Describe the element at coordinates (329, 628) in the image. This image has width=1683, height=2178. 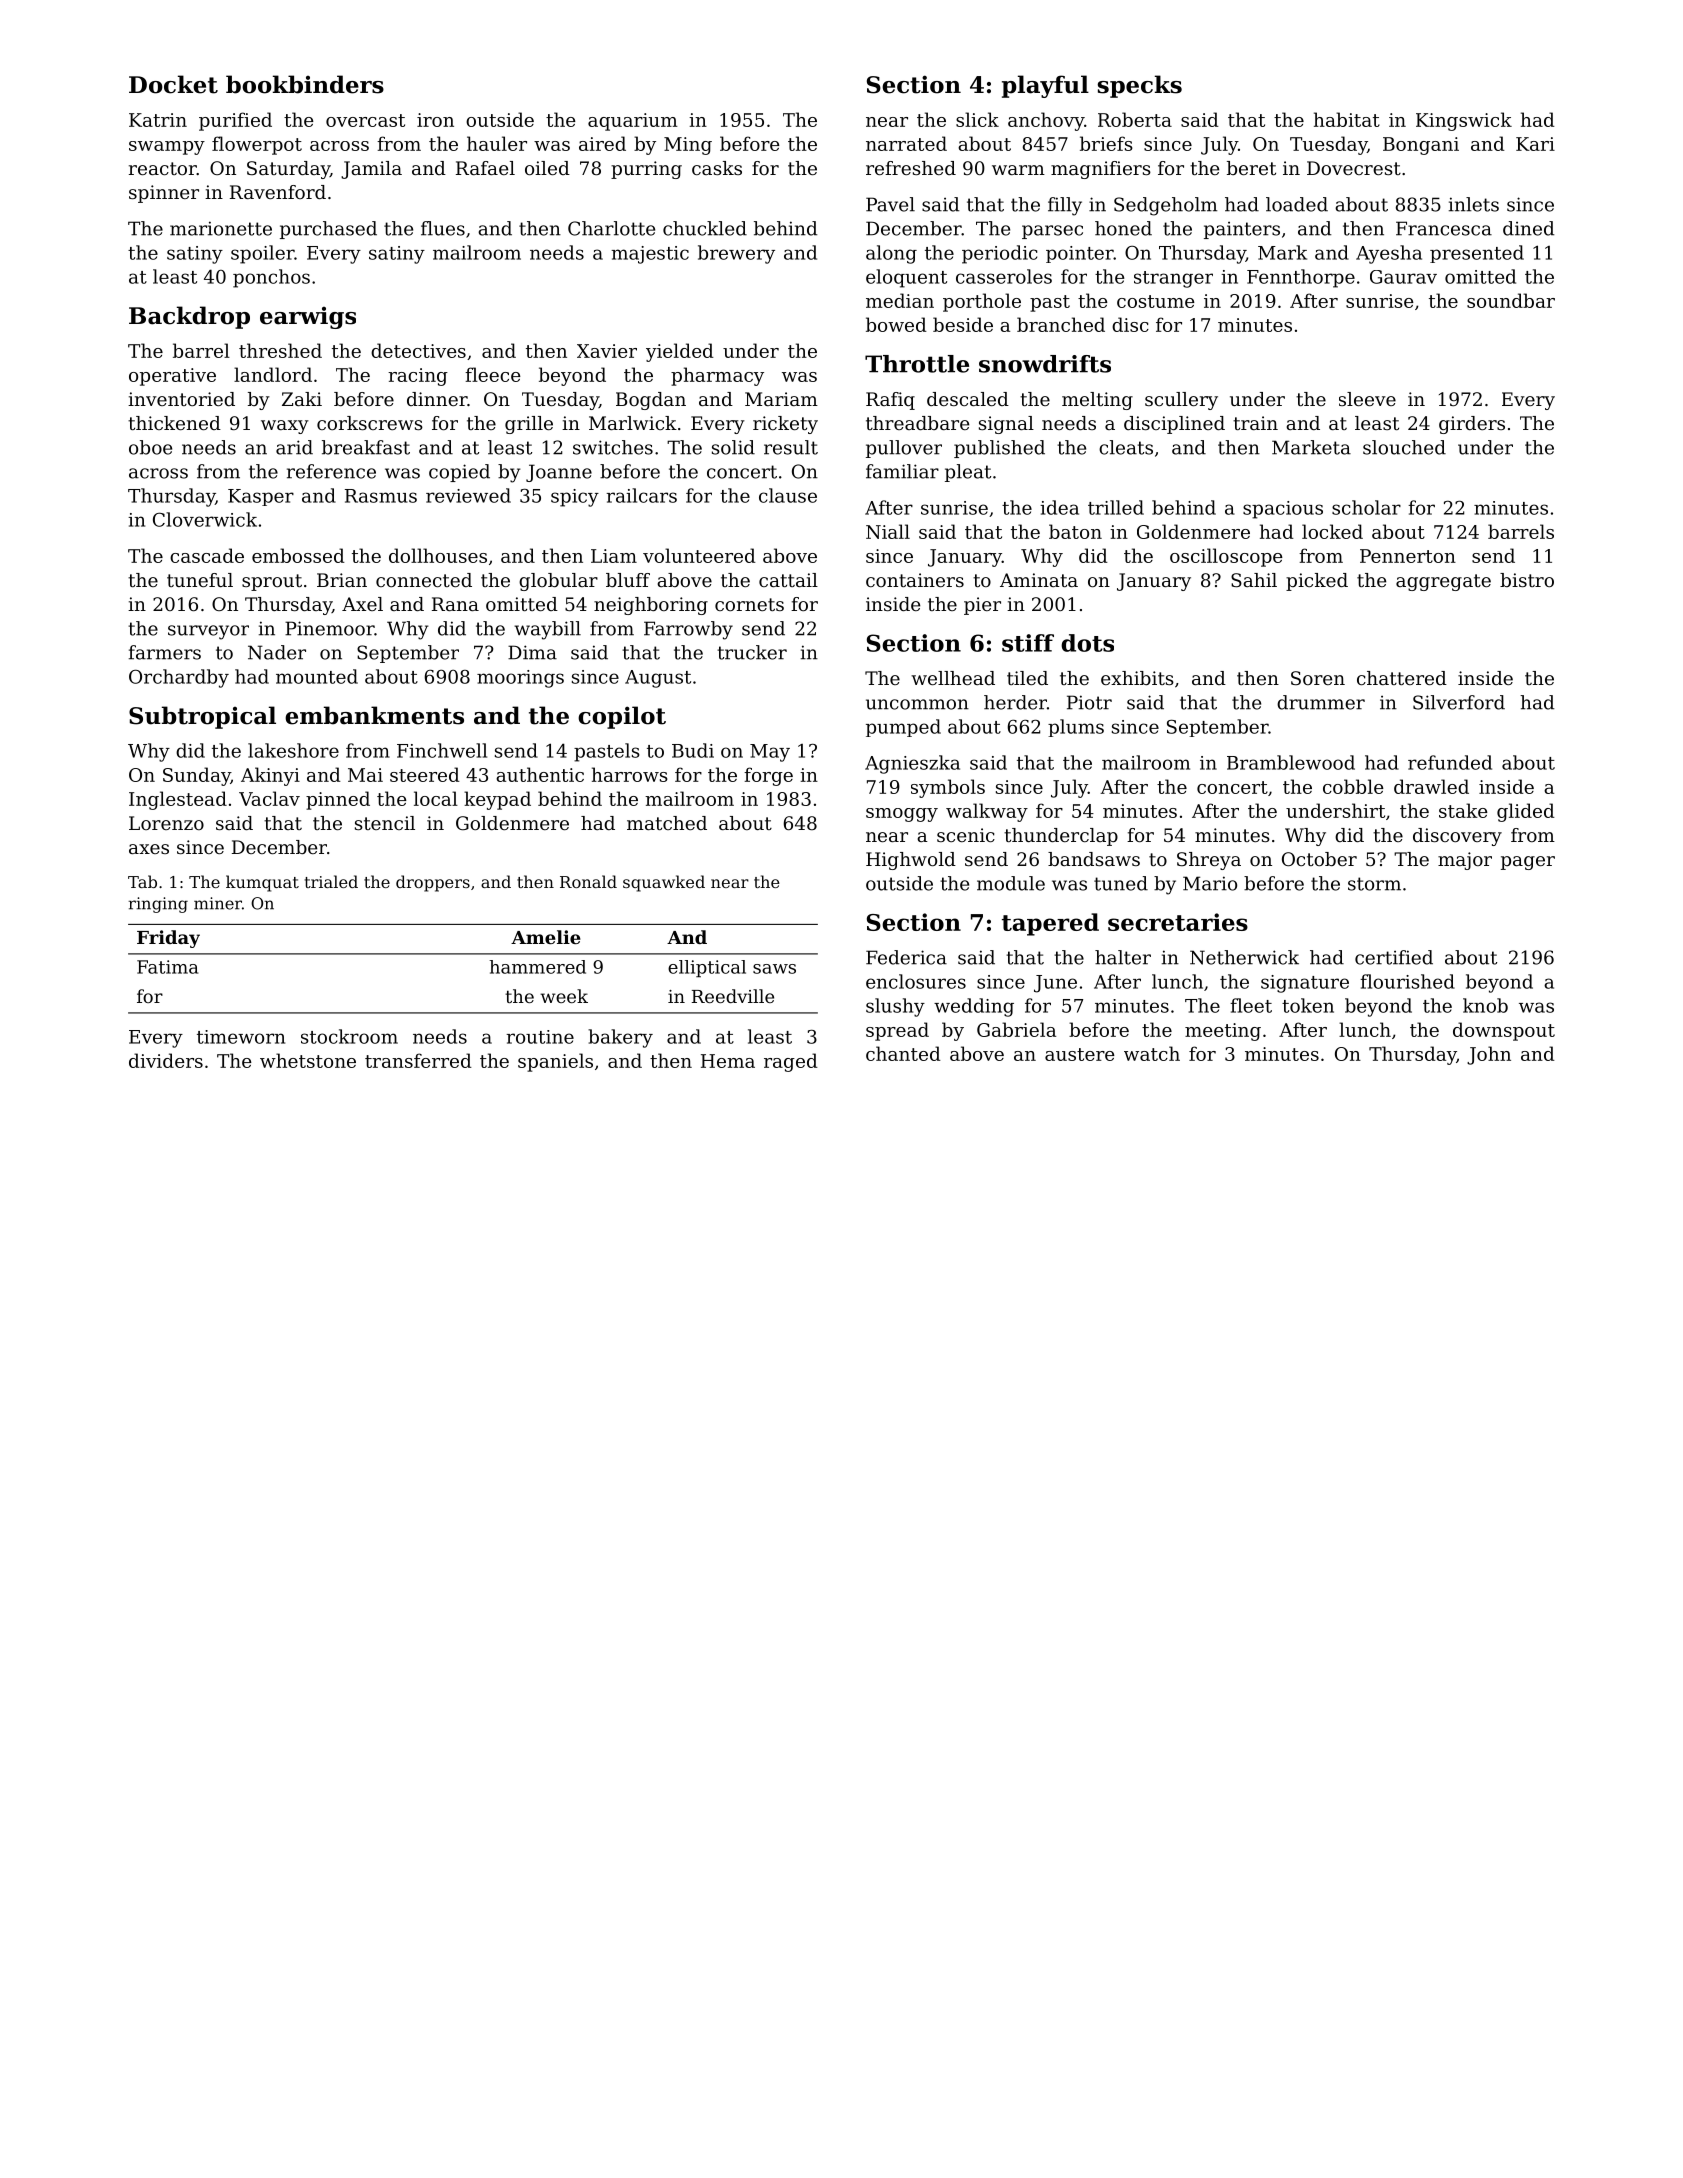
I see `Pinemoor` at that location.
